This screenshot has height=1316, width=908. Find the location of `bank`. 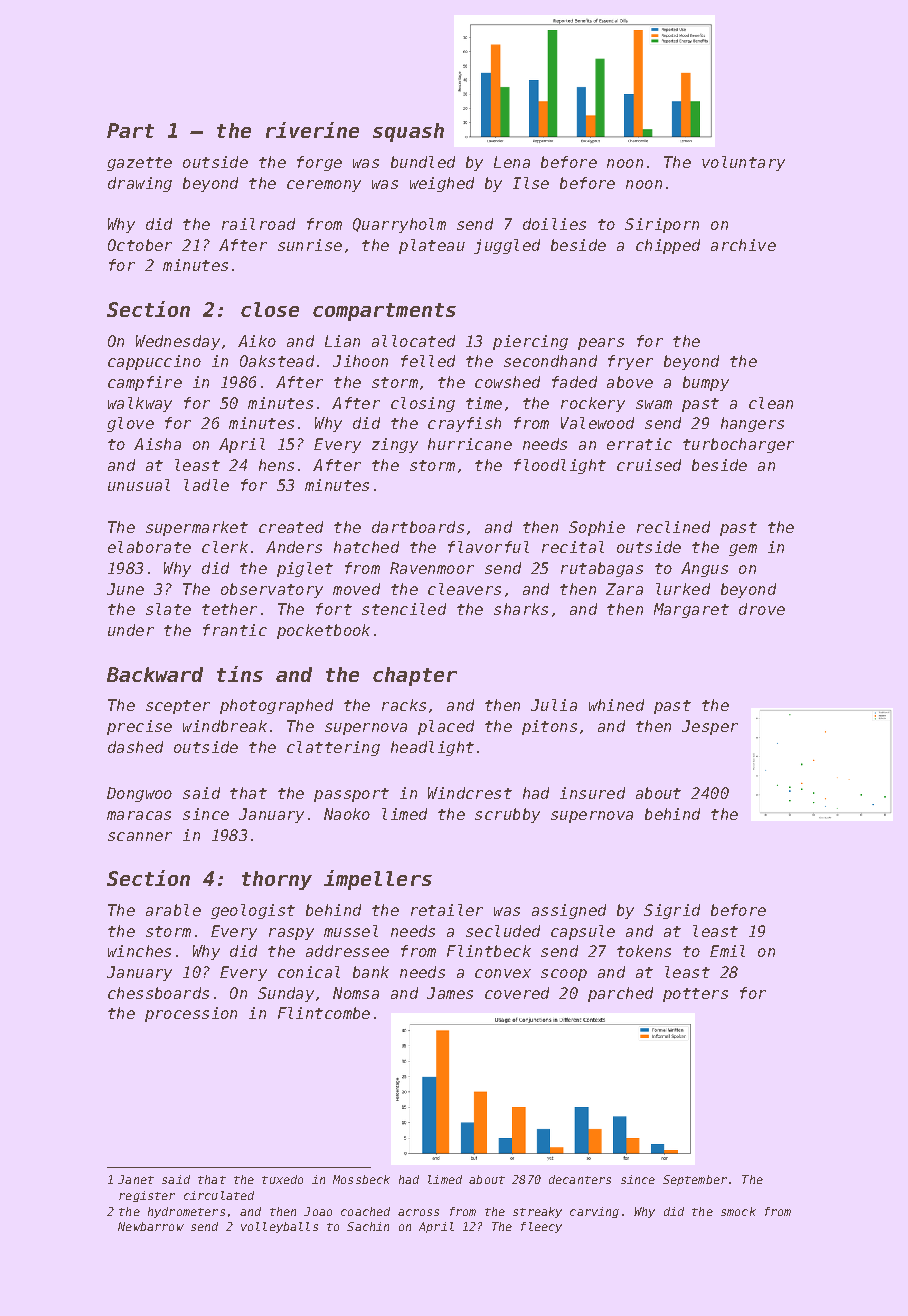

bank is located at coordinates (371, 972).
